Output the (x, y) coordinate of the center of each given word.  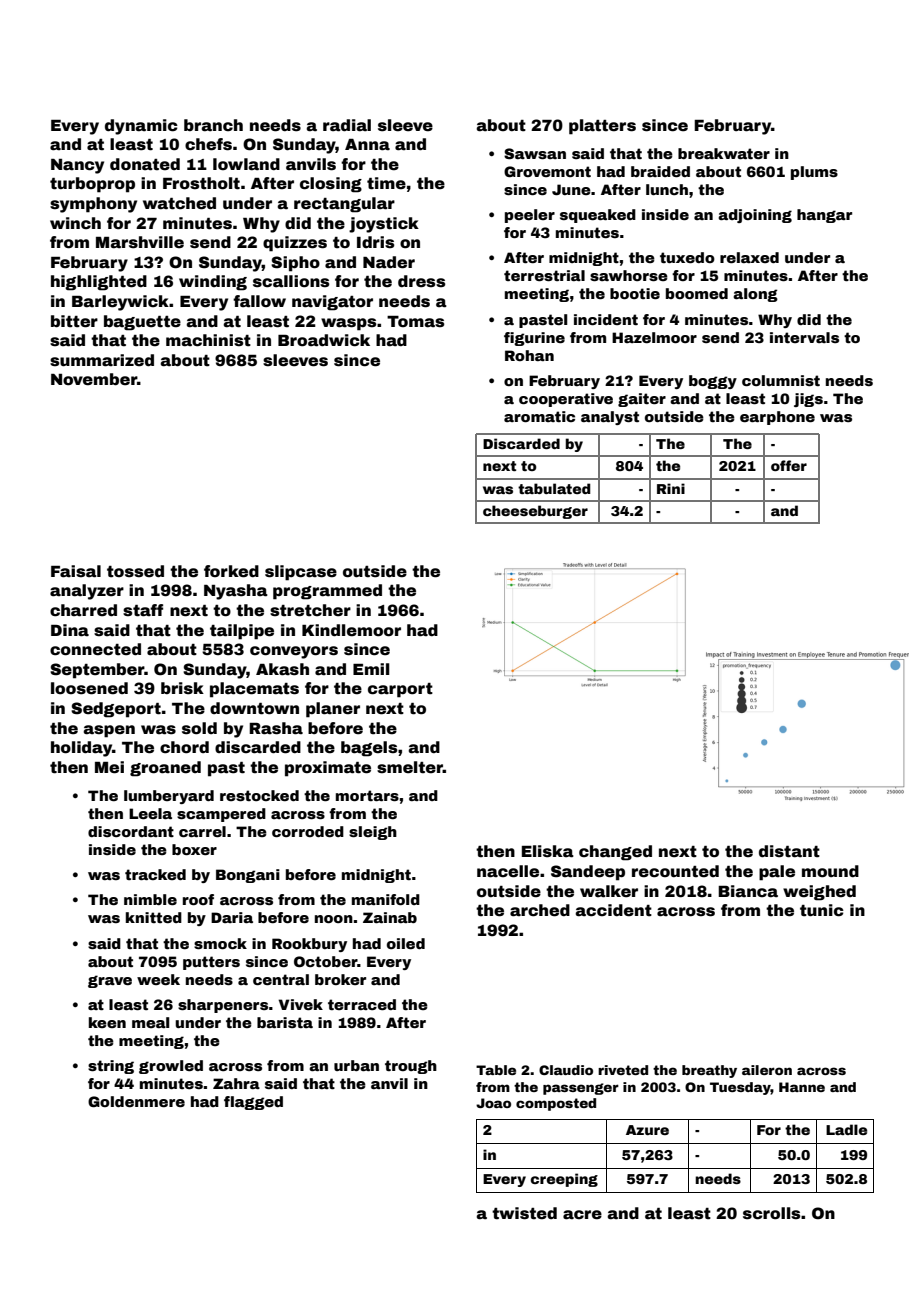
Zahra (236, 1083)
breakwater (724, 153)
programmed (327, 592)
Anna (367, 145)
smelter (410, 767)
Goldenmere (136, 1101)
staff (143, 610)
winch (75, 223)
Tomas (415, 322)
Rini (671, 488)
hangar (824, 216)
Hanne (802, 1087)
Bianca (748, 891)
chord (184, 747)
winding (213, 283)
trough (411, 1067)
